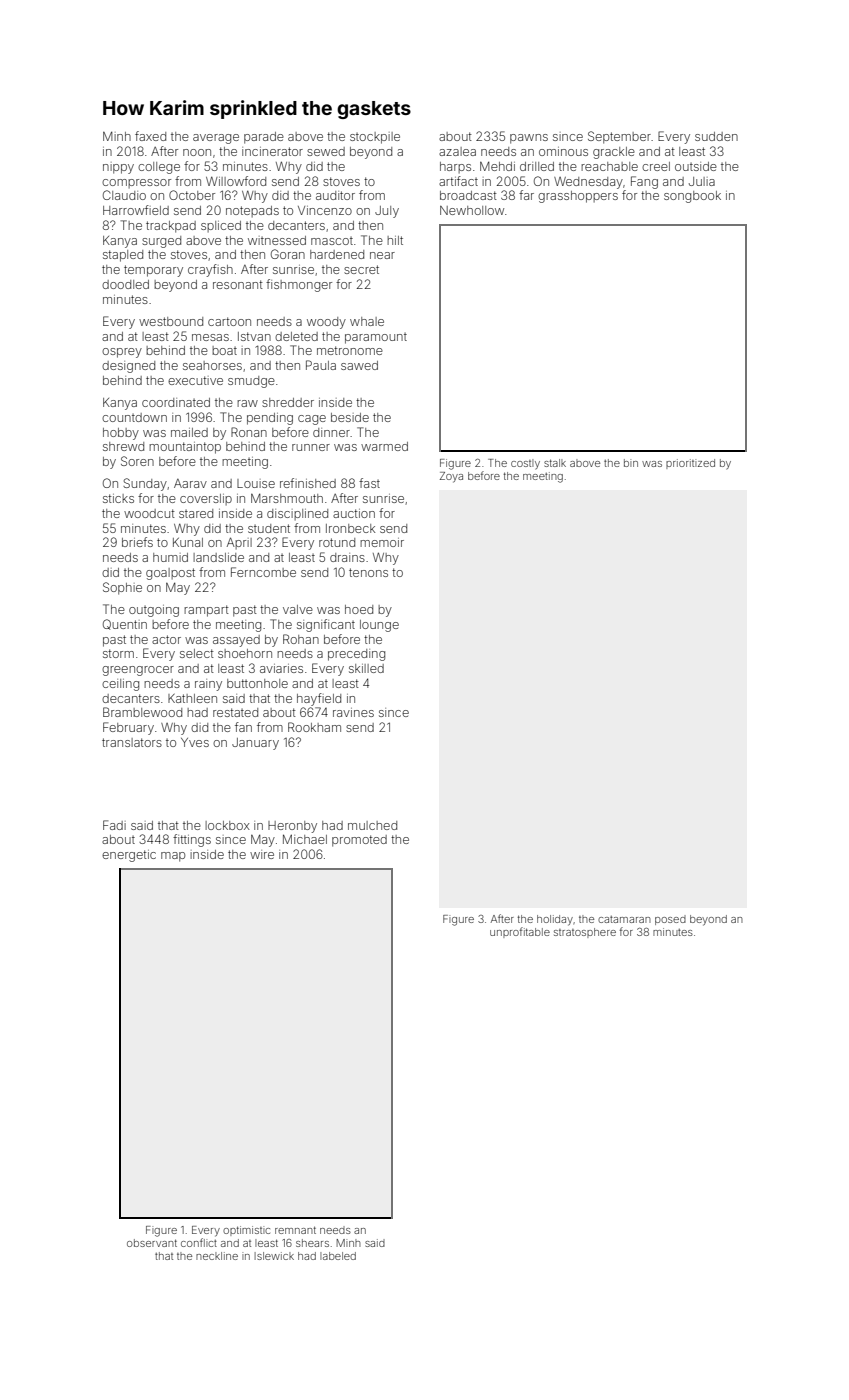 Image resolution: width=849 pixels, height=1400 pixels. Describe the element at coordinates (274, 1256) in the image. I see `Islewick` at that location.
